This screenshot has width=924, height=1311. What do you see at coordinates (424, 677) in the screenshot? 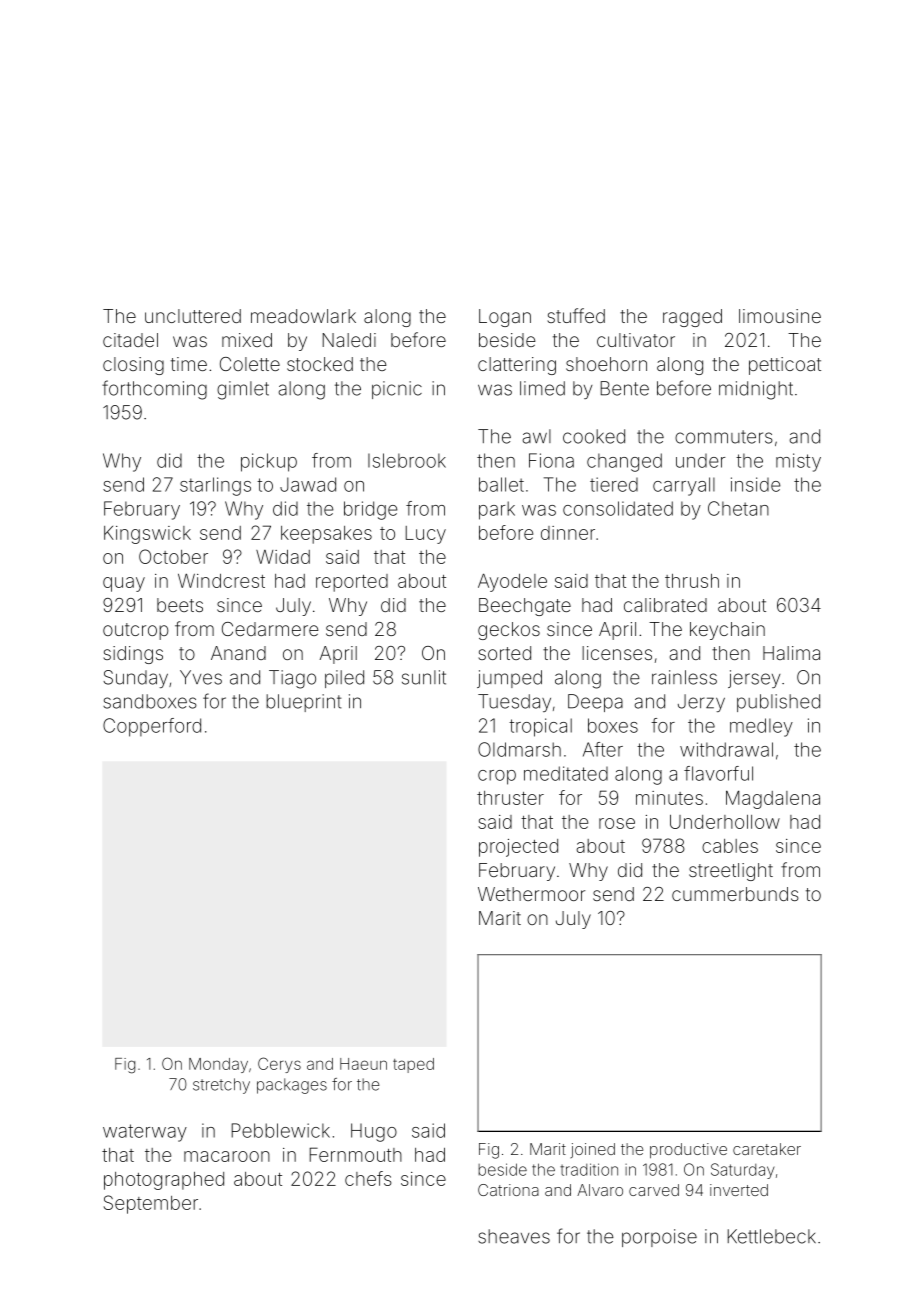
I see `sunlit` at bounding box center [424, 677].
